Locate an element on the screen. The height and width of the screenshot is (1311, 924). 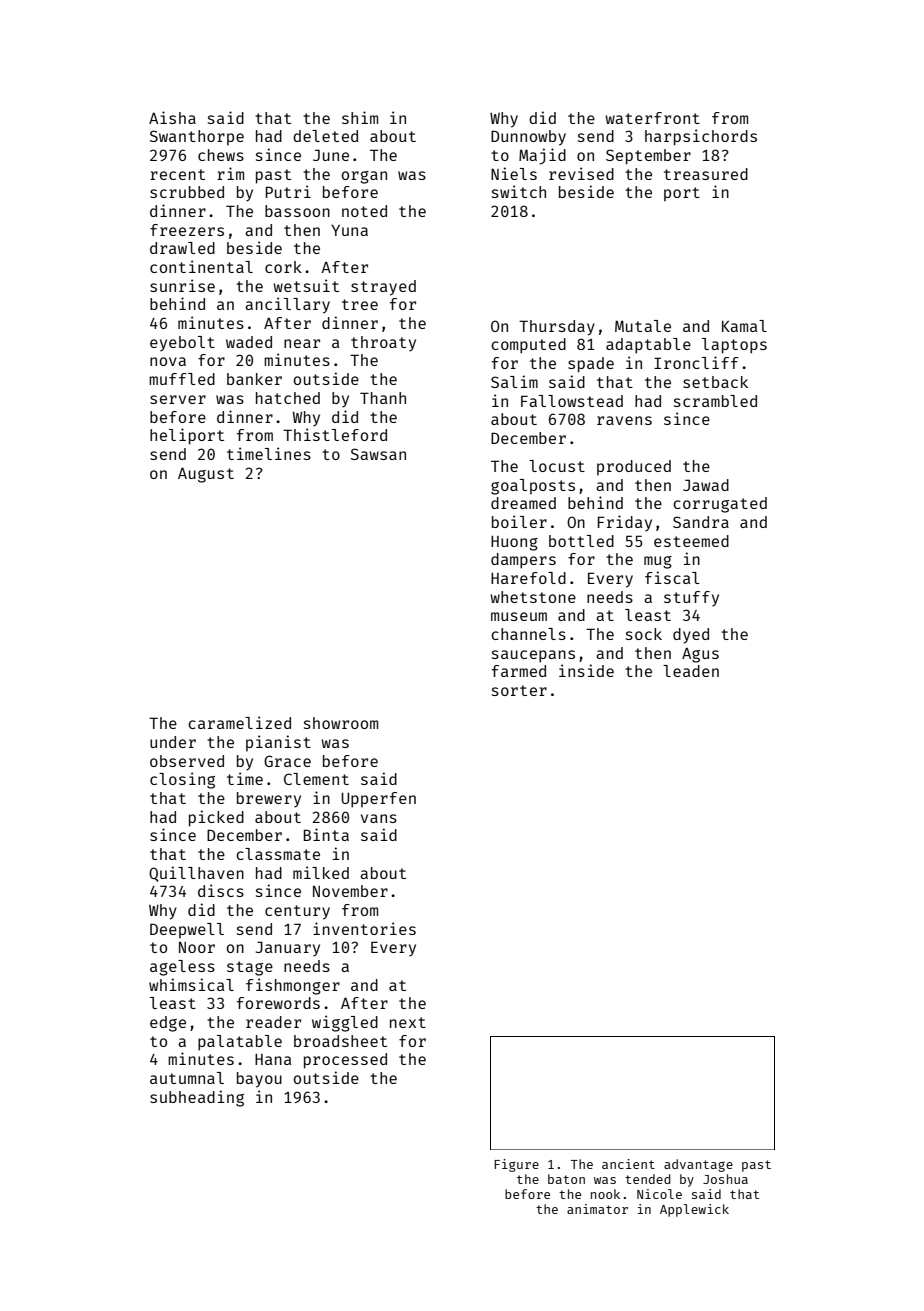
Sandra is located at coordinates (701, 522).
